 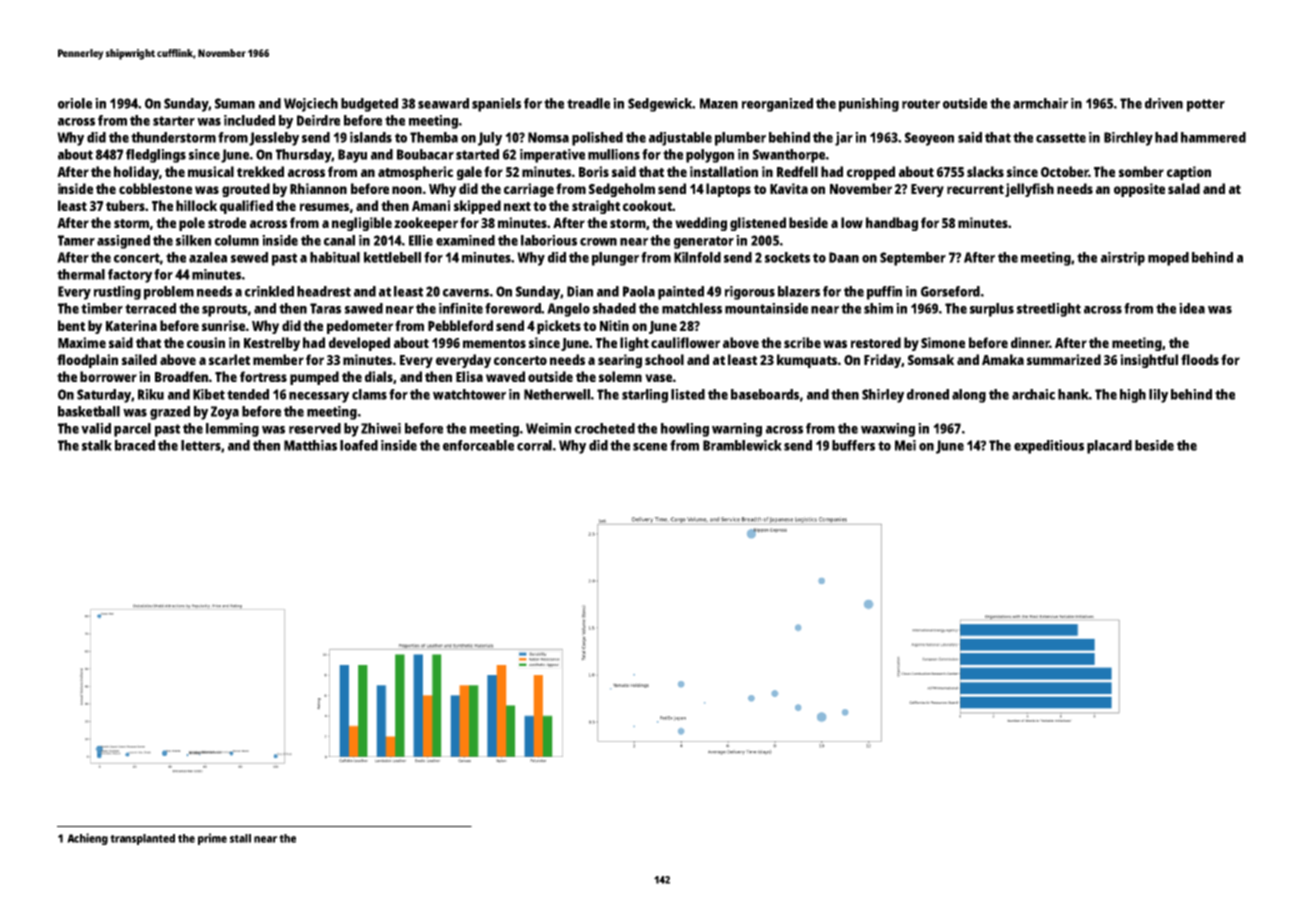 What do you see at coordinates (1164, 103) in the screenshot?
I see `driven` at bounding box center [1164, 103].
